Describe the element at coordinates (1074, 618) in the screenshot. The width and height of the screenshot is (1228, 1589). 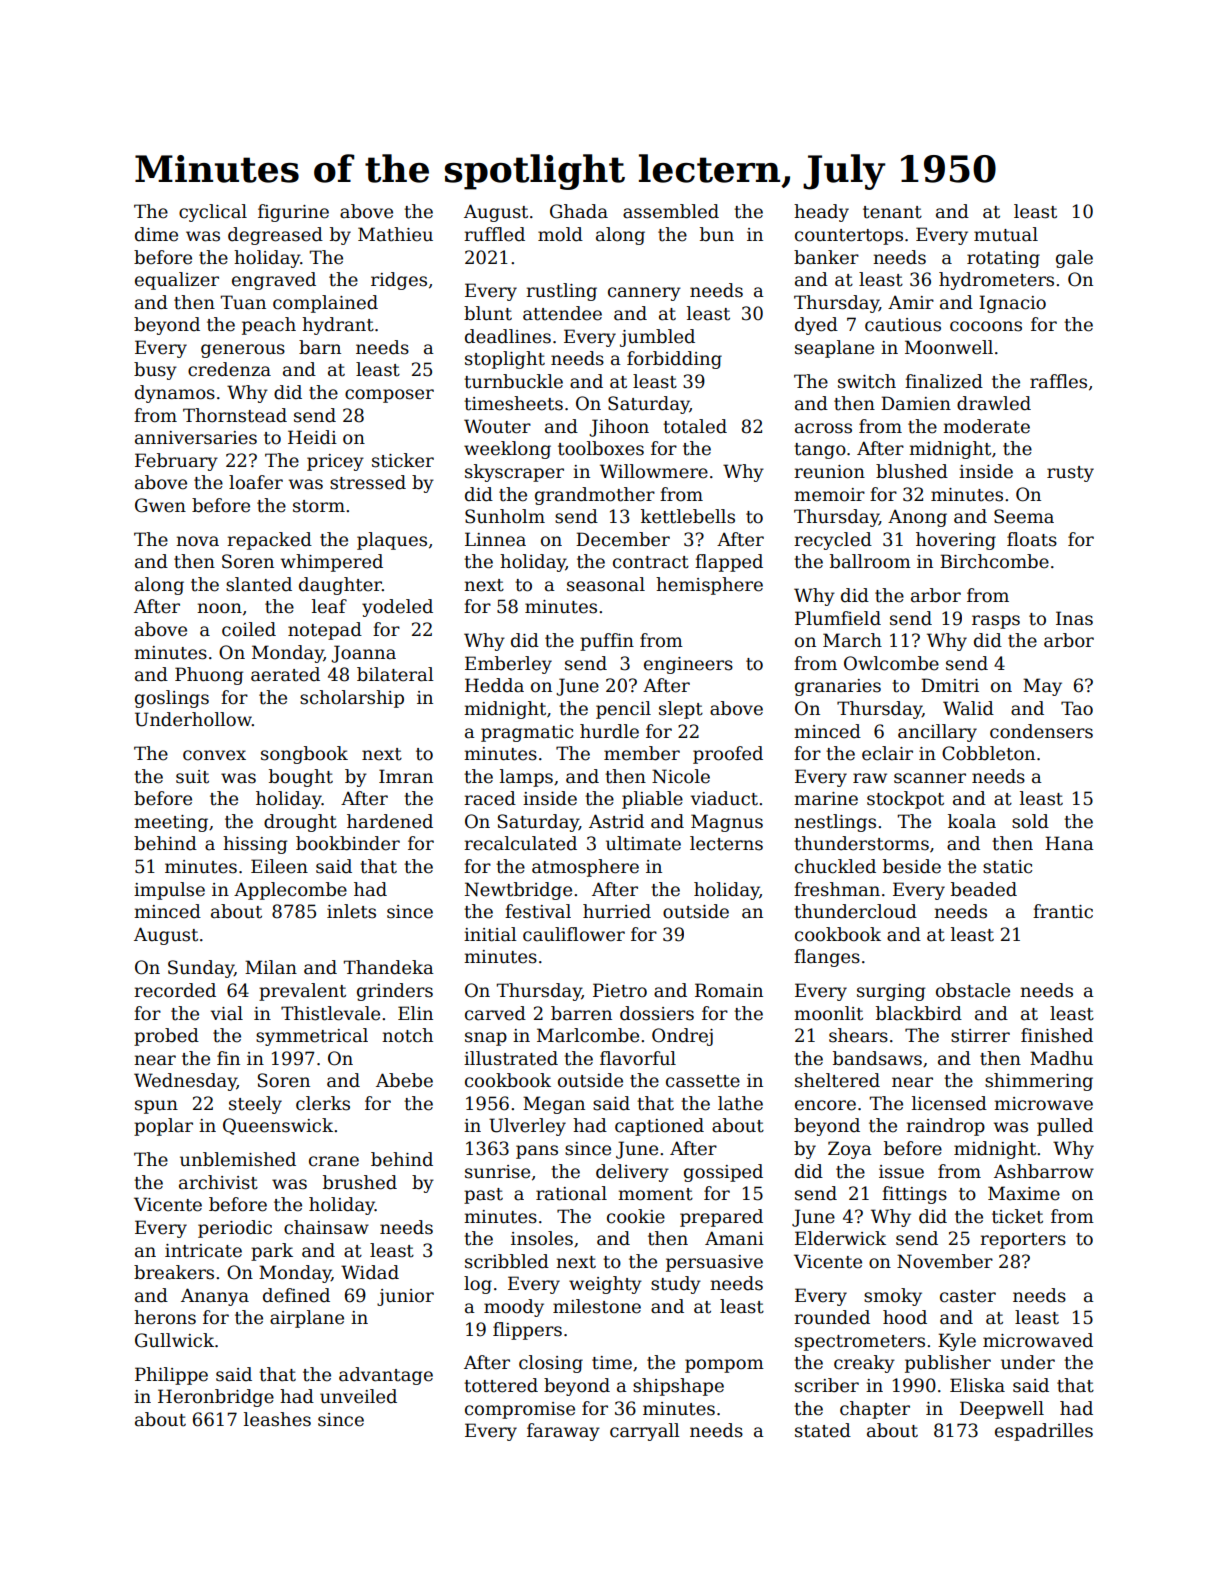
I see `Inas` at that location.
